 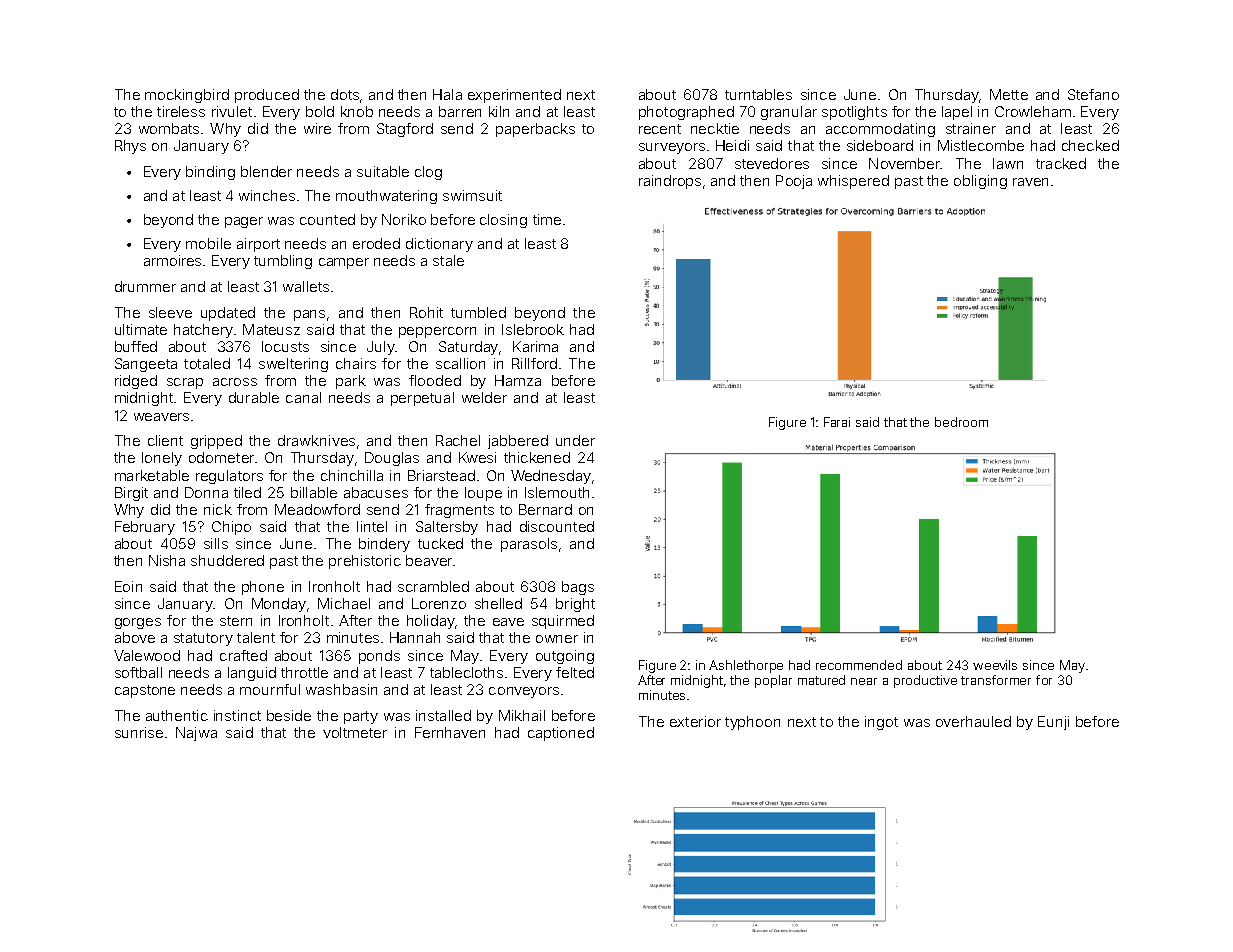 I want to click on raven, so click(x=1030, y=182).
